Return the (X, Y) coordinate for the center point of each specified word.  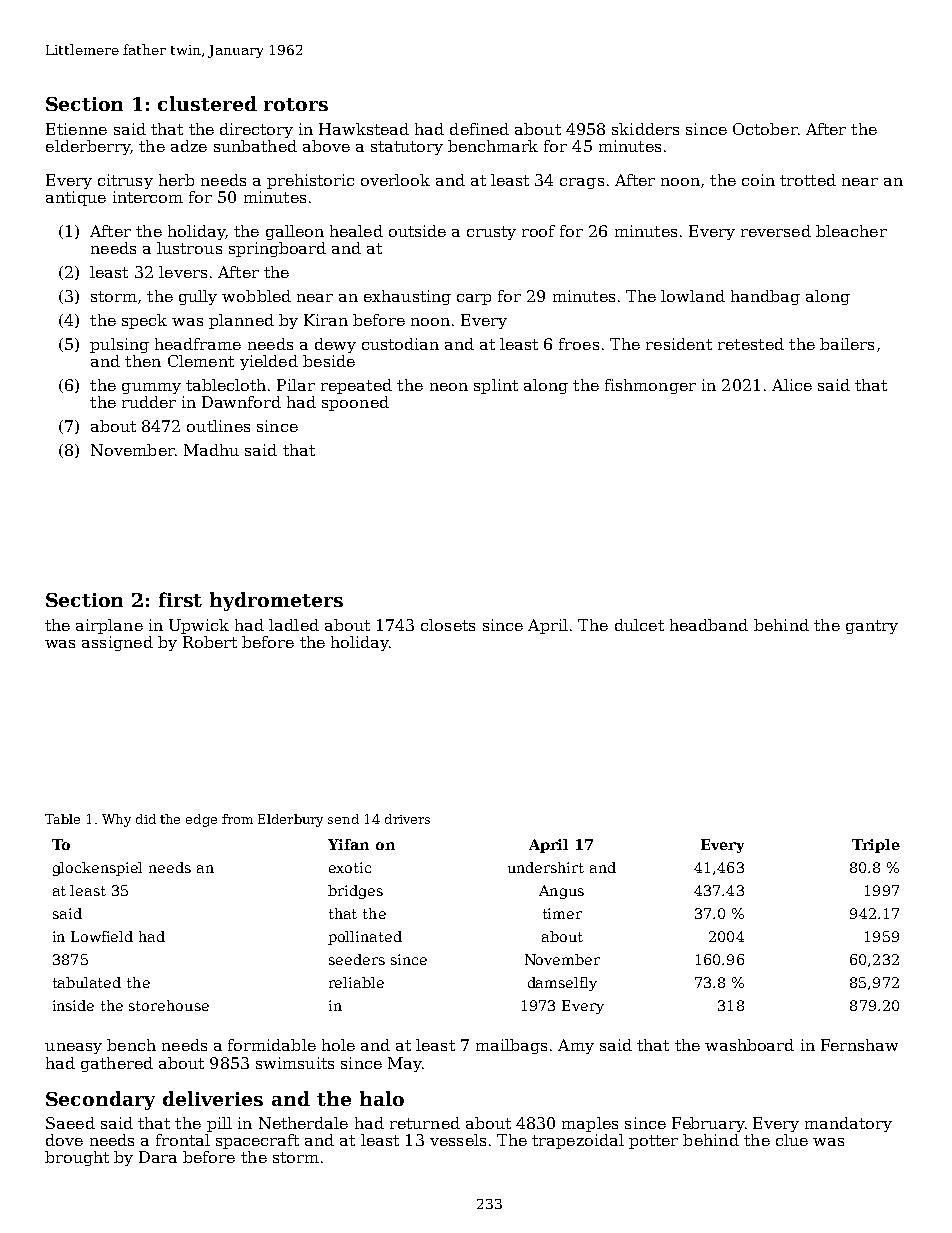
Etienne (76, 129)
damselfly (562, 984)
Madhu (211, 450)
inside (73, 1005)
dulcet (639, 625)
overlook (395, 180)
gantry (872, 627)
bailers (847, 344)
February (708, 1124)
